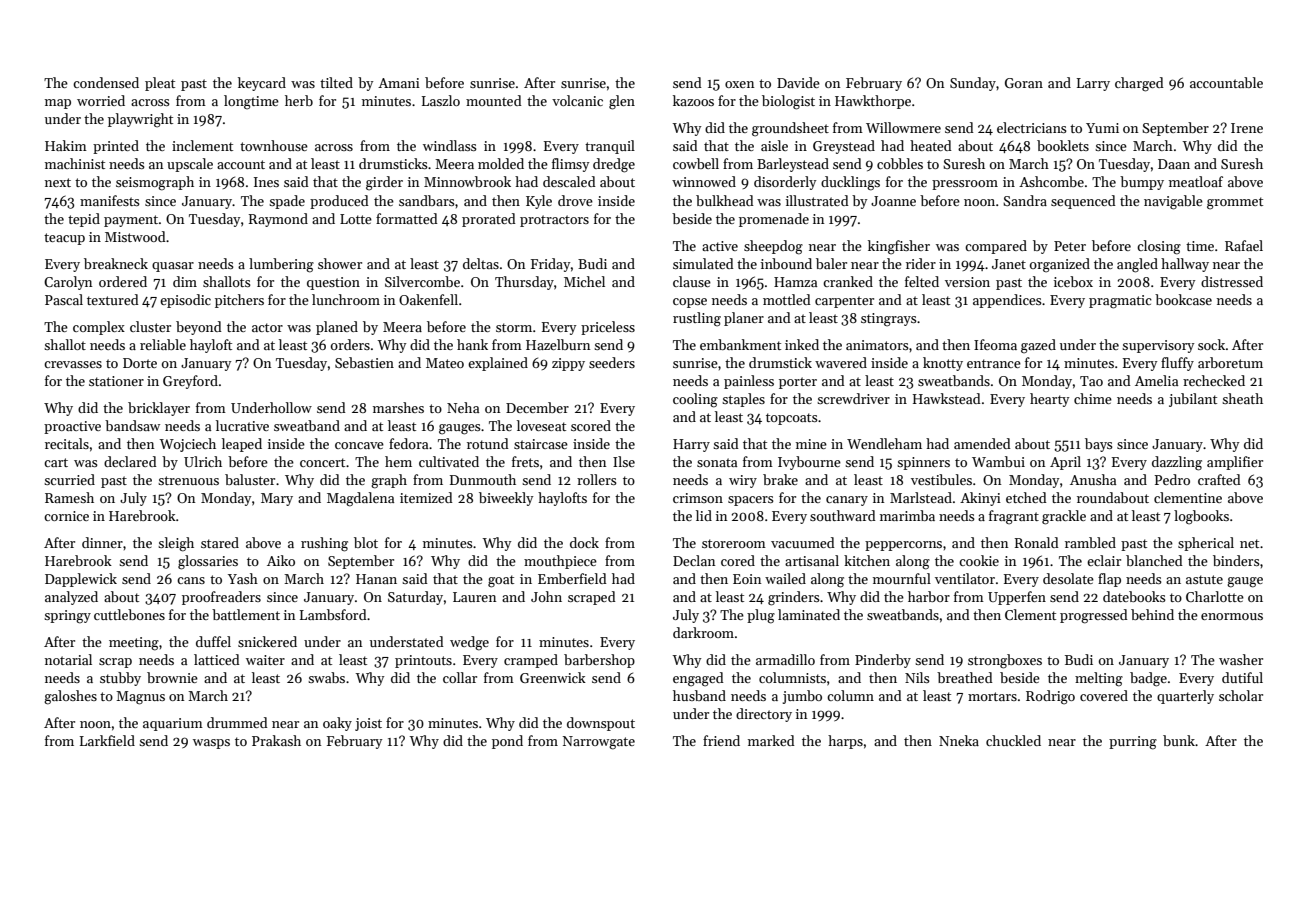  Describe the element at coordinates (1013, 740) in the page. I see `chuckled` at that location.
